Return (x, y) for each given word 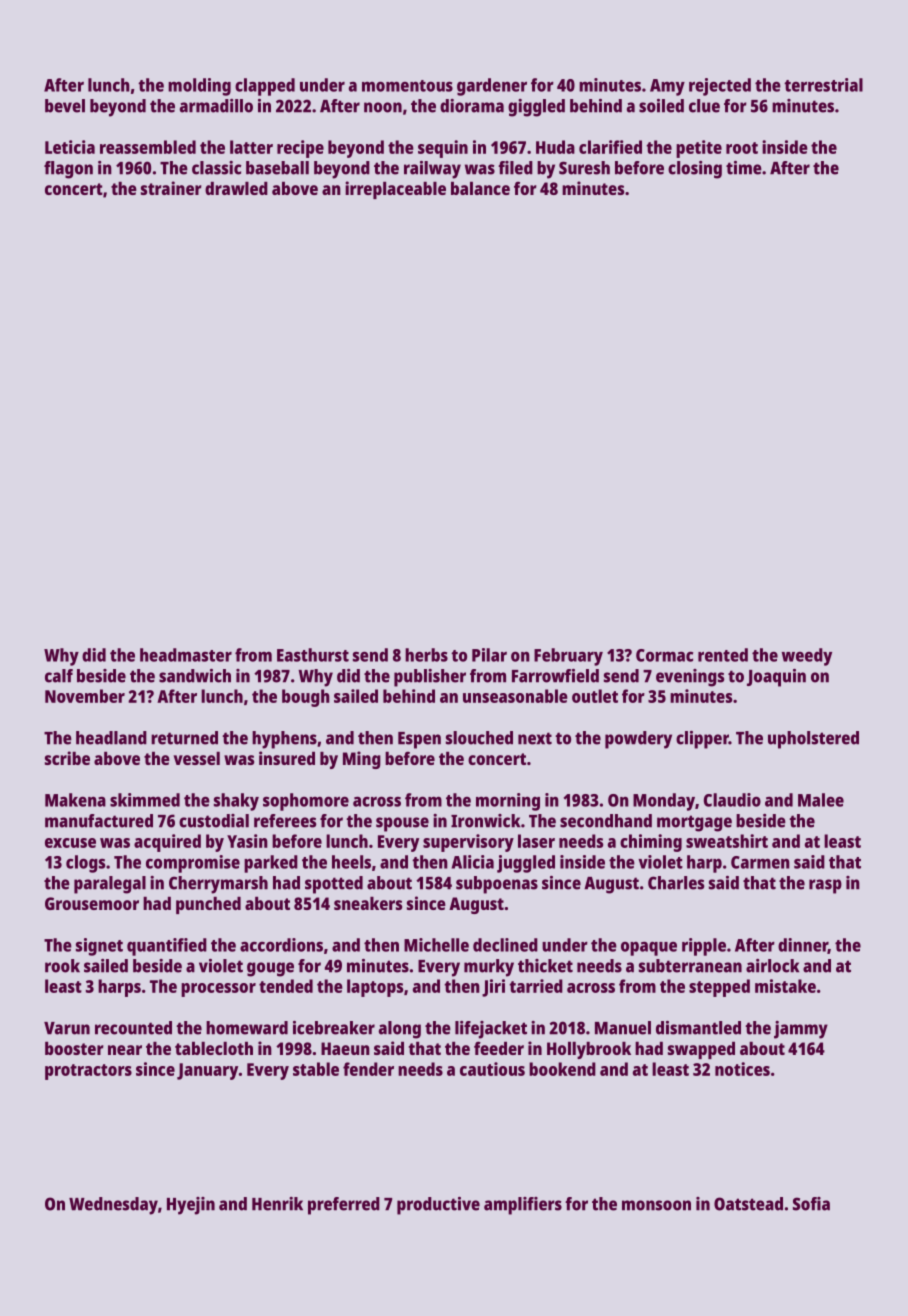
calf (59, 676)
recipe (300, 149)
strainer (171, 188)
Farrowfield (555, 676)
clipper (702, 740)
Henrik (277, 1204)
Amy (667, 87)
